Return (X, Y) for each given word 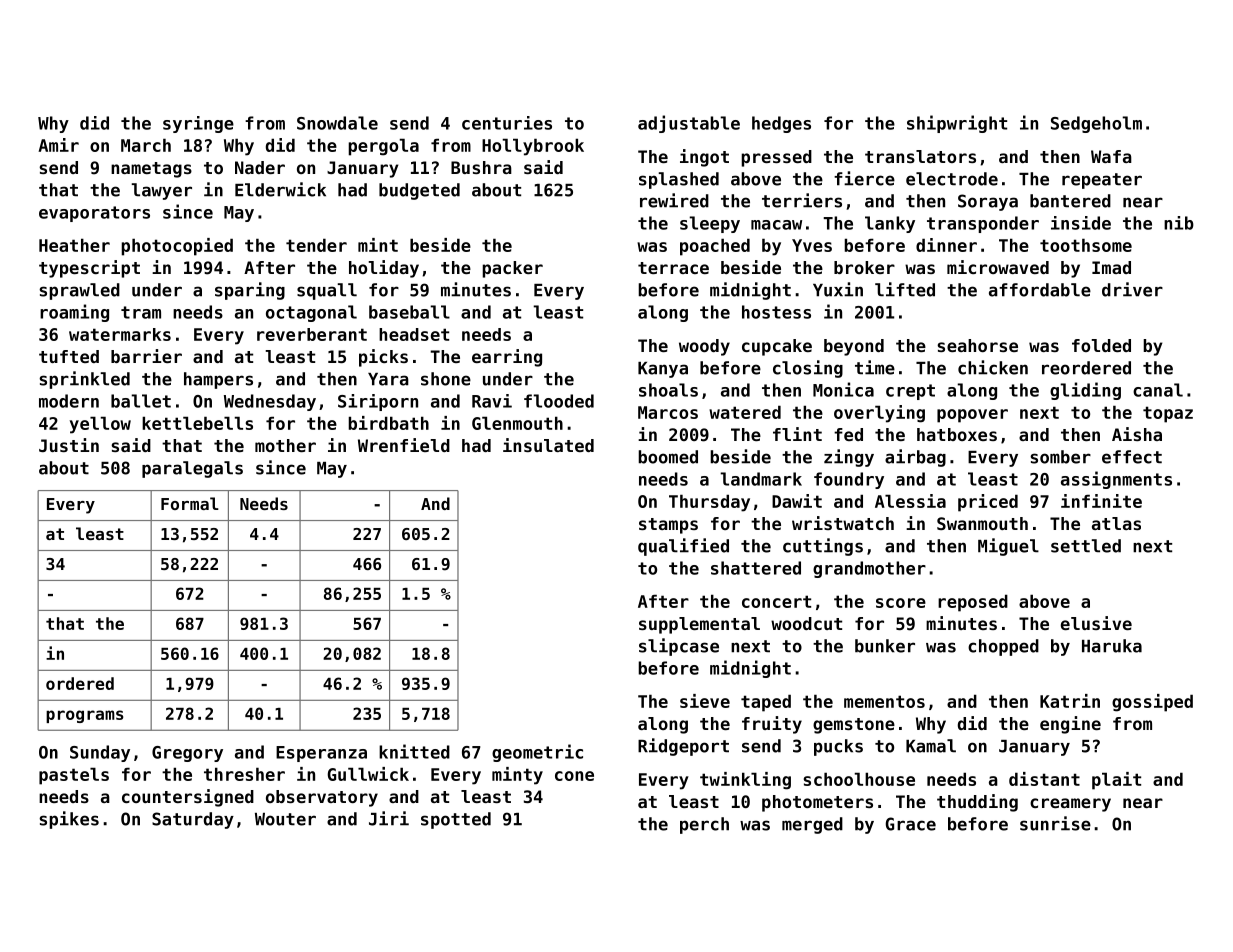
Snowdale (337, 123)
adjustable (689, 124)
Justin (69, 445)
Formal (190, 503)
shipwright (957, 124)
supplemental (699, 625)
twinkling (745, 781)
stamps (668, 526)
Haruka (1112, 646)
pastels (74, 776)
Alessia (910, 501)
